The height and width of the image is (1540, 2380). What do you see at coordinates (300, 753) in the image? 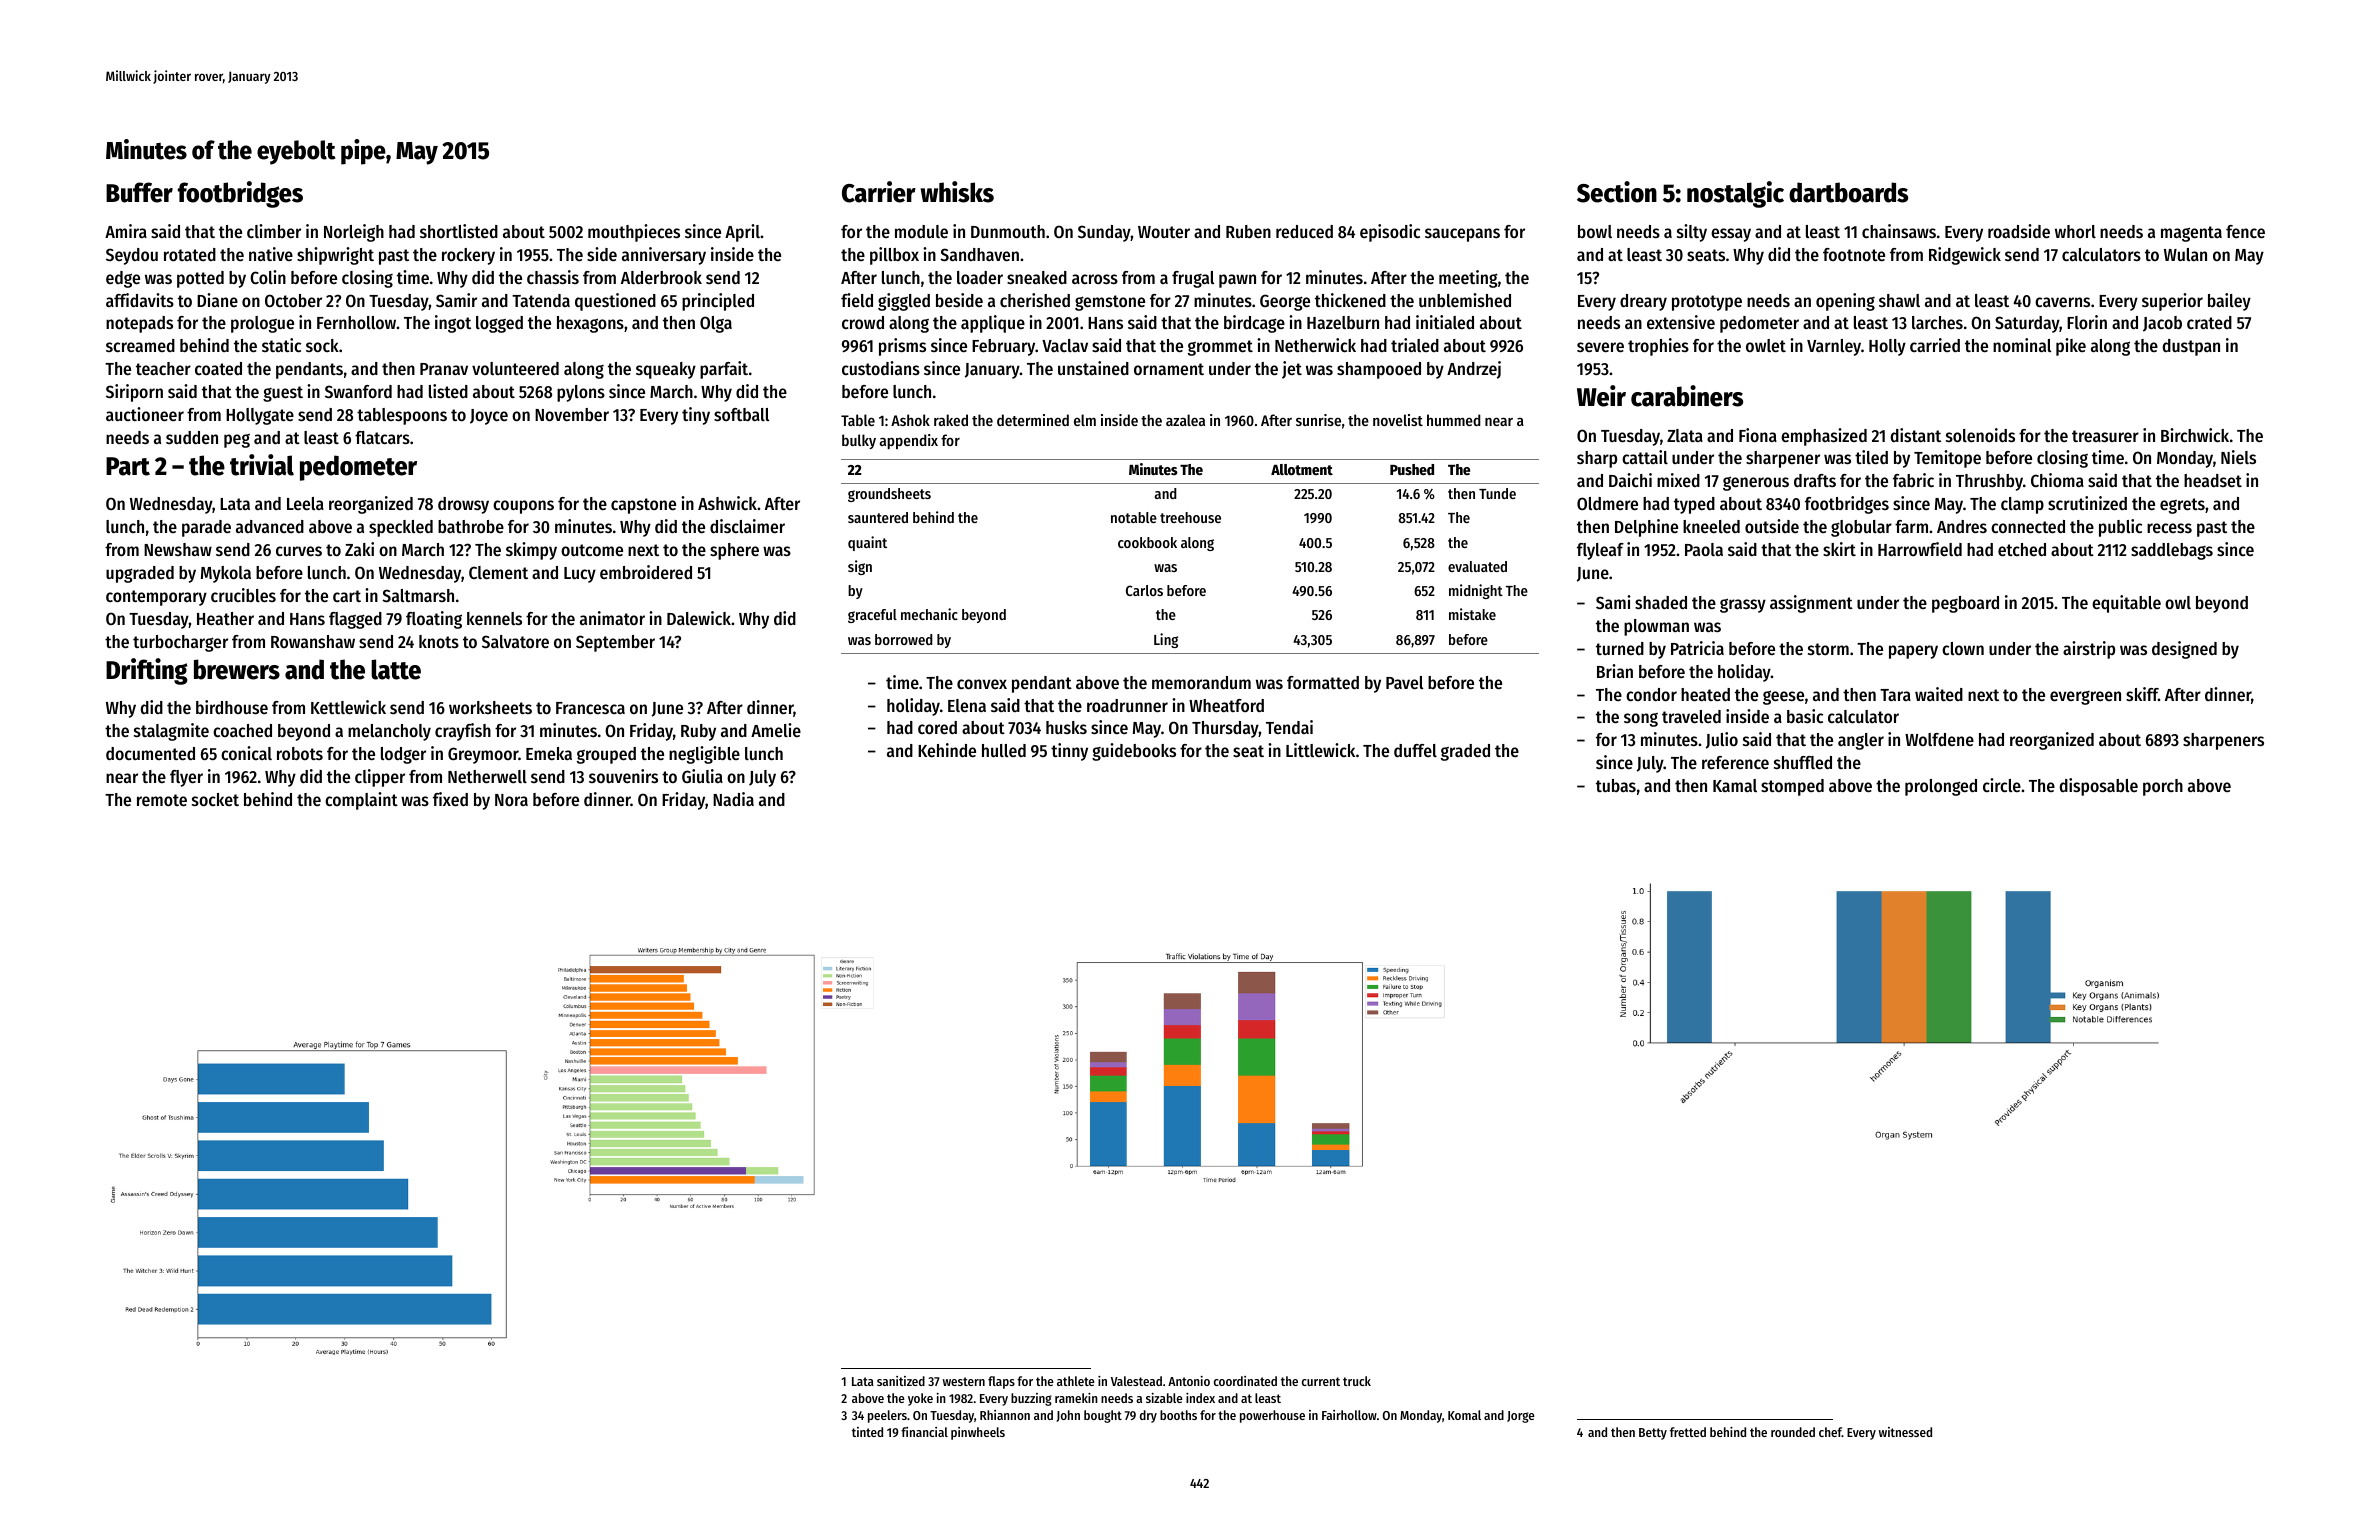
I see `robots` at bounding box center [300, 753].
